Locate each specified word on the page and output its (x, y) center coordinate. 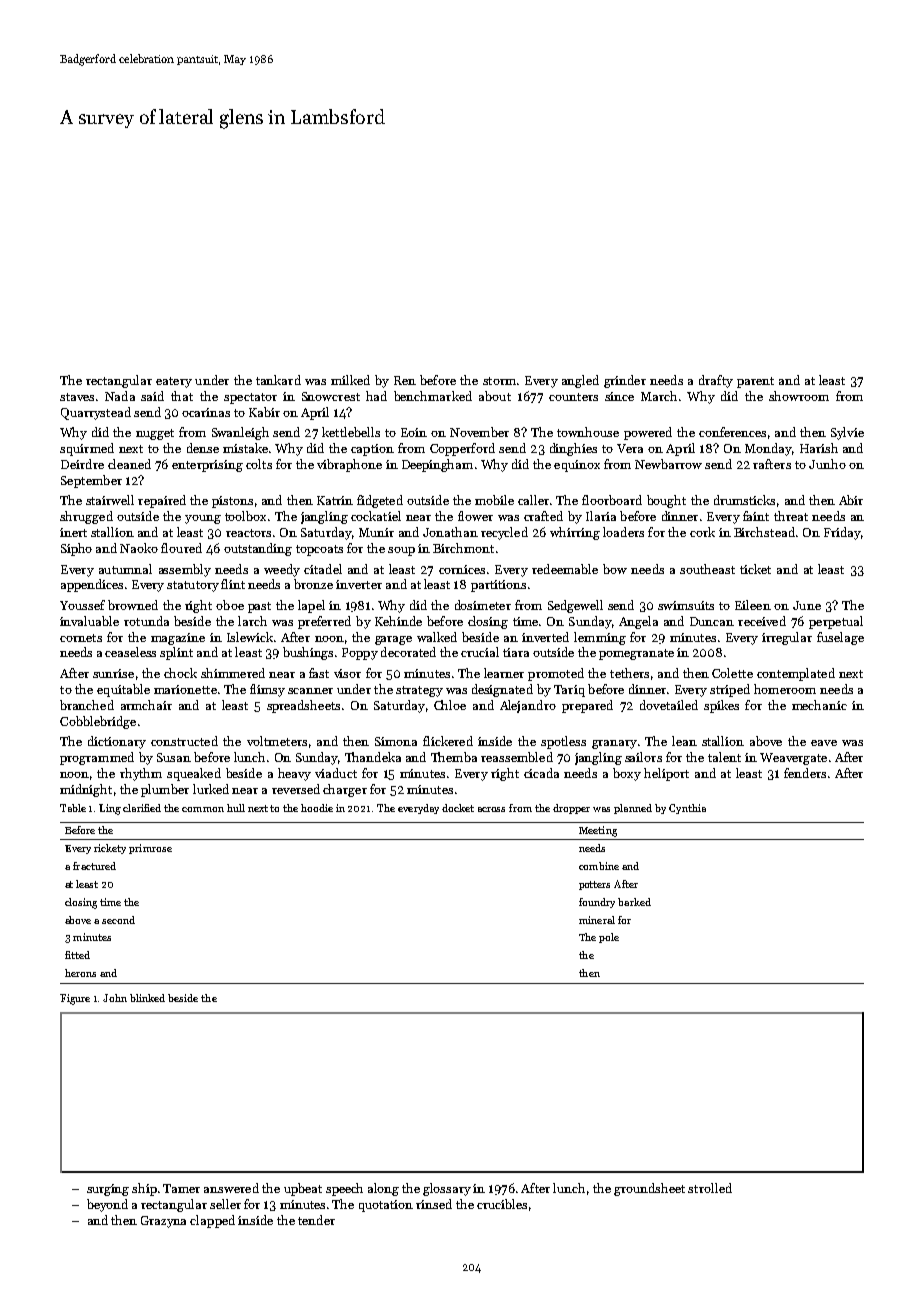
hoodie (317, 808)
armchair (146, 705)
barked (634, 902)
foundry (597, 903)
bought (666, 501)
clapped (212, 1221)
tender (316, 1220)
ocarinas (206, 412)
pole (609, 938)
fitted (77, 955)
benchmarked (433, 396)
